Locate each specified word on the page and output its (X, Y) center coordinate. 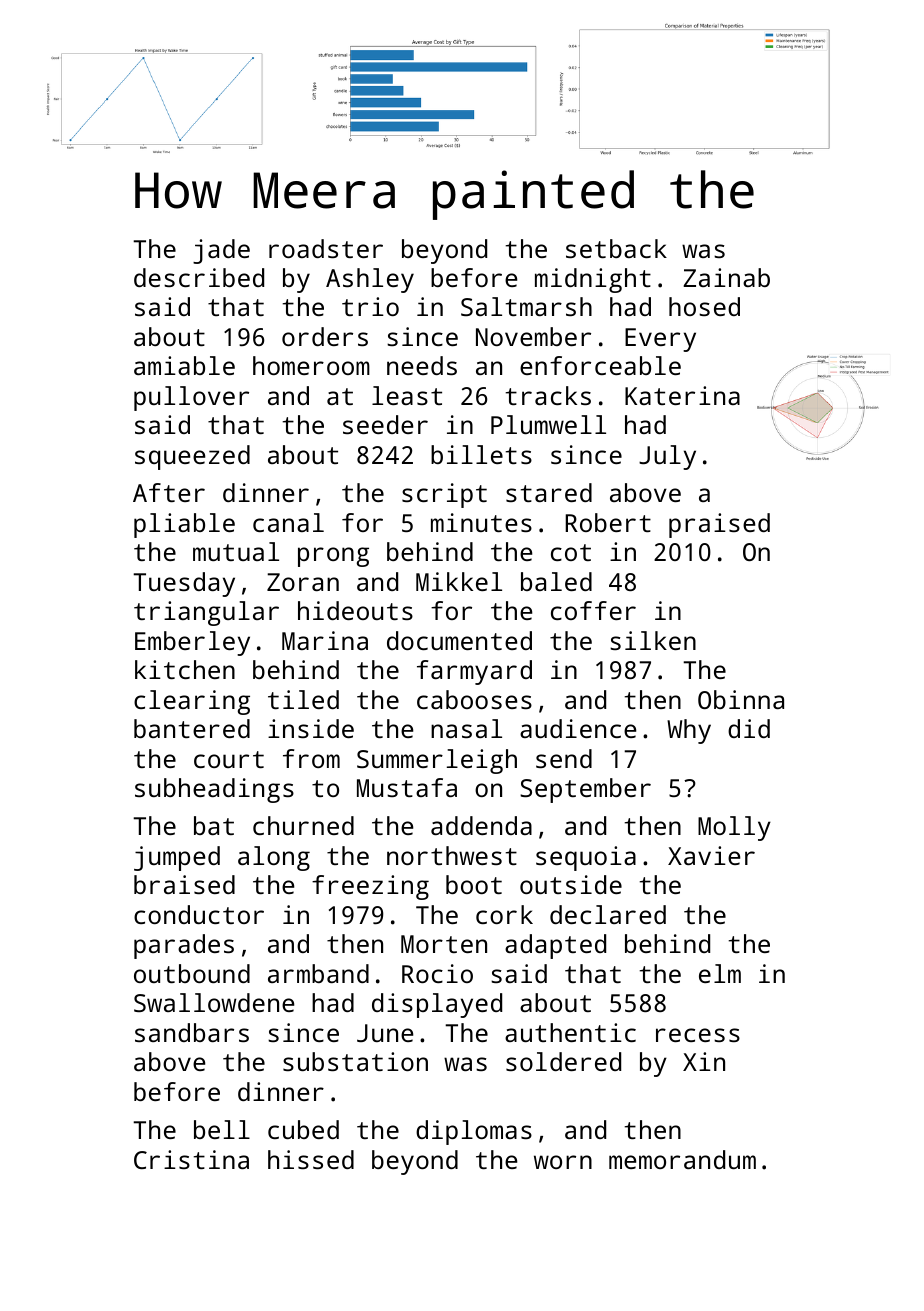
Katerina (682, 395)
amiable (184, 365)
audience (578, 728)
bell (222, 1129)
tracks (548, 395)
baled (556, 581)
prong (333, 557)
